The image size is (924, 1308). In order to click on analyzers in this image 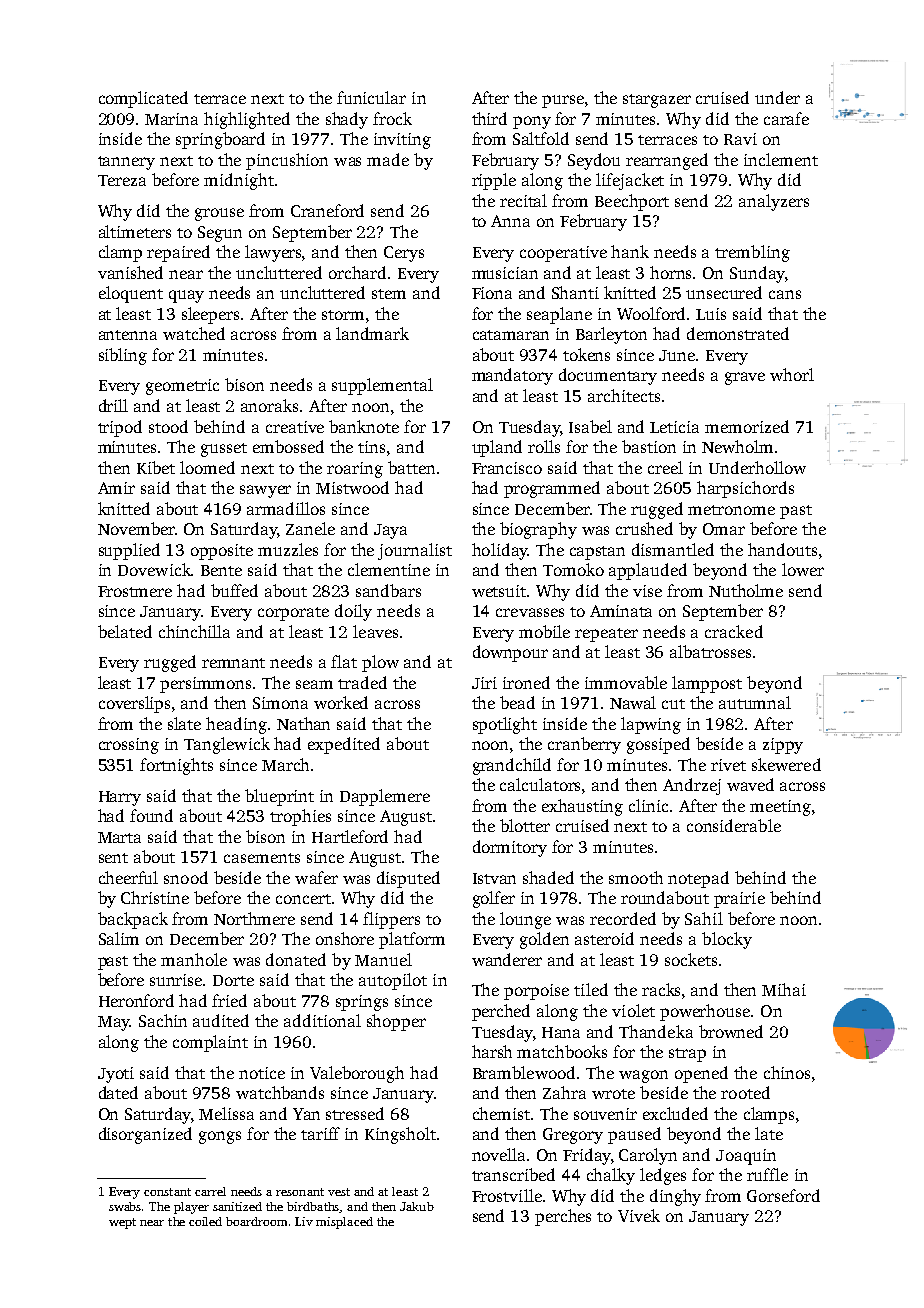, I will do `click(774, 202)`.
